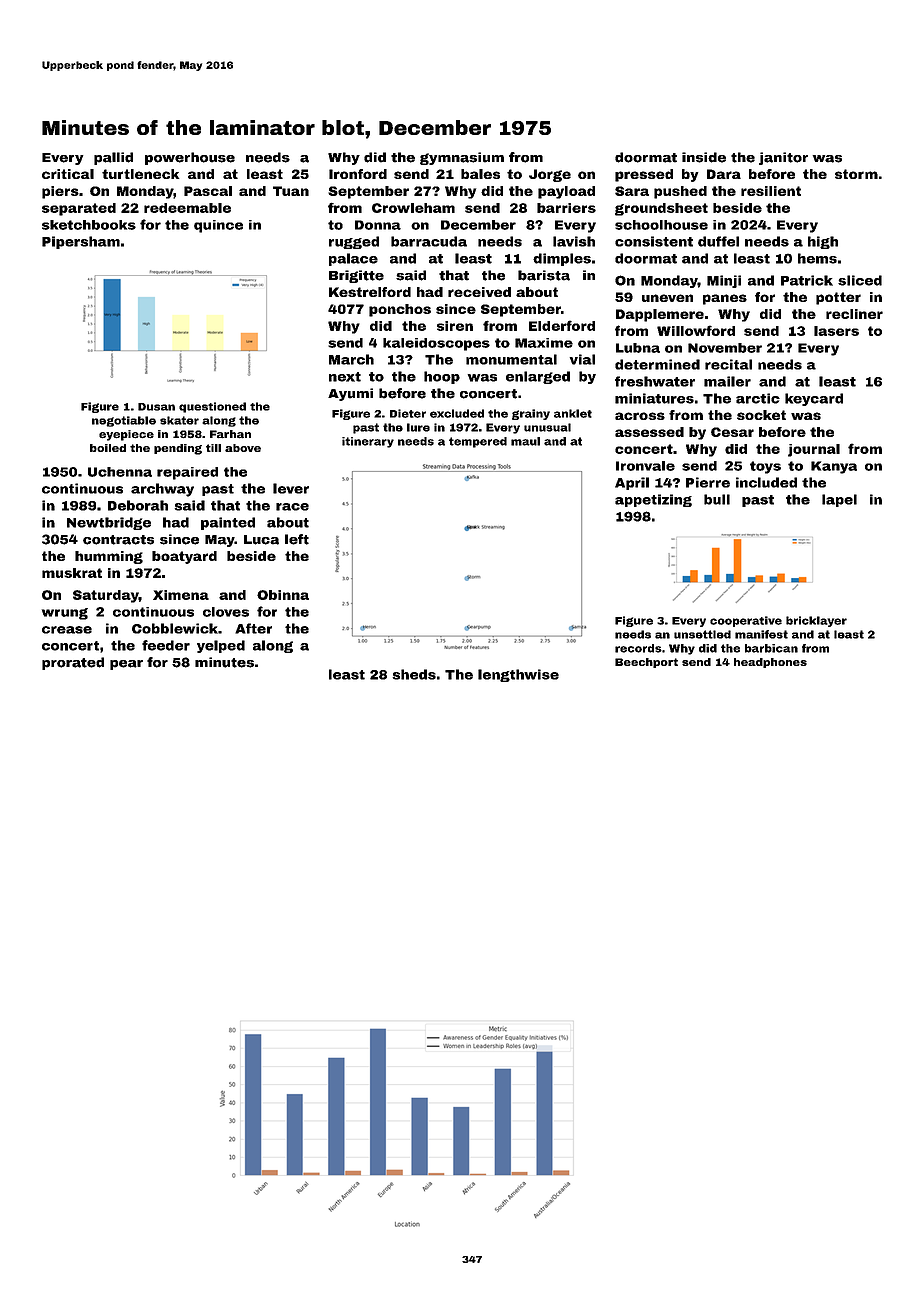  I want to click on powerhouse, so click(190, 158).
